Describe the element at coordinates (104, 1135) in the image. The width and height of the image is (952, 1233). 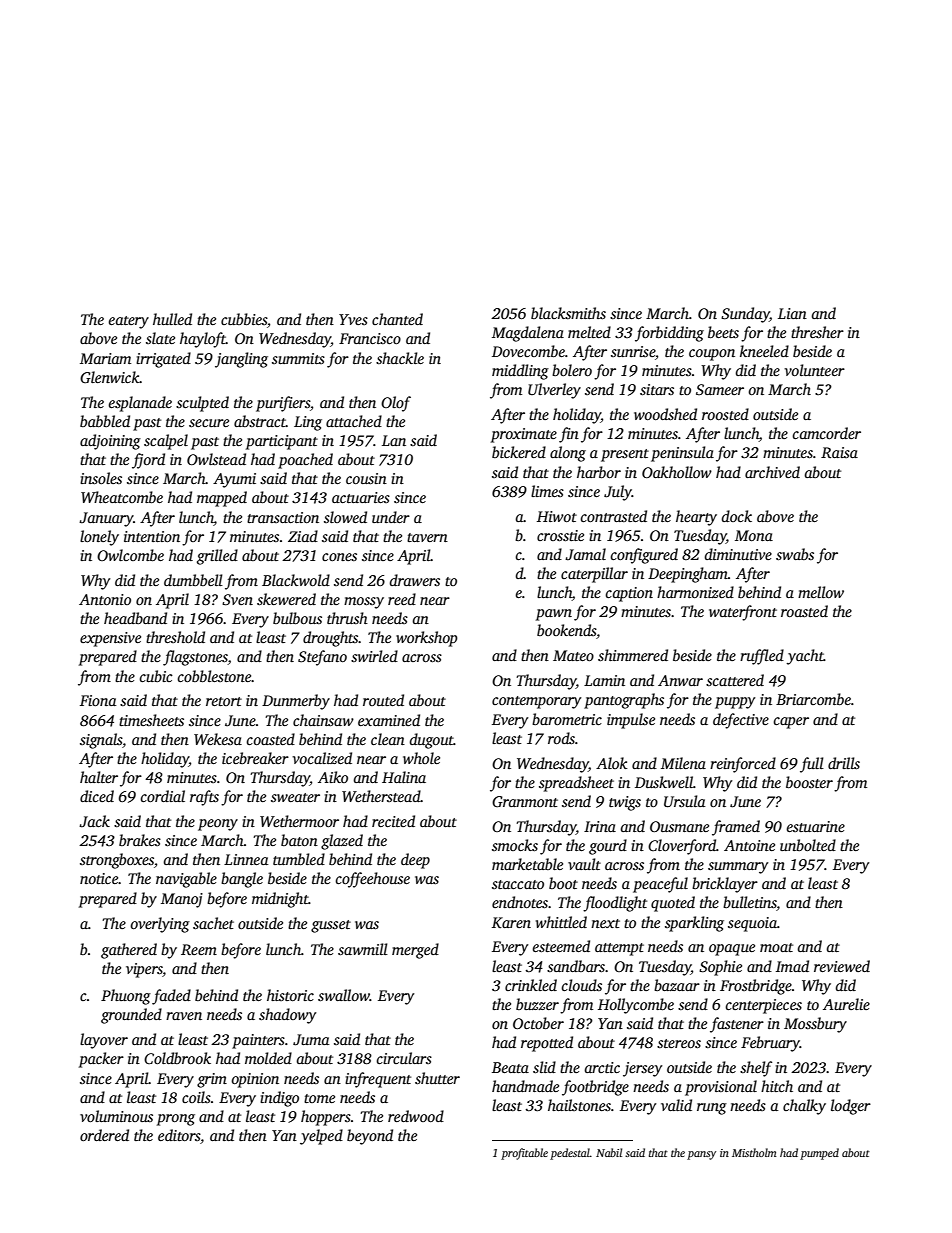
I see `ordered` at that location.
